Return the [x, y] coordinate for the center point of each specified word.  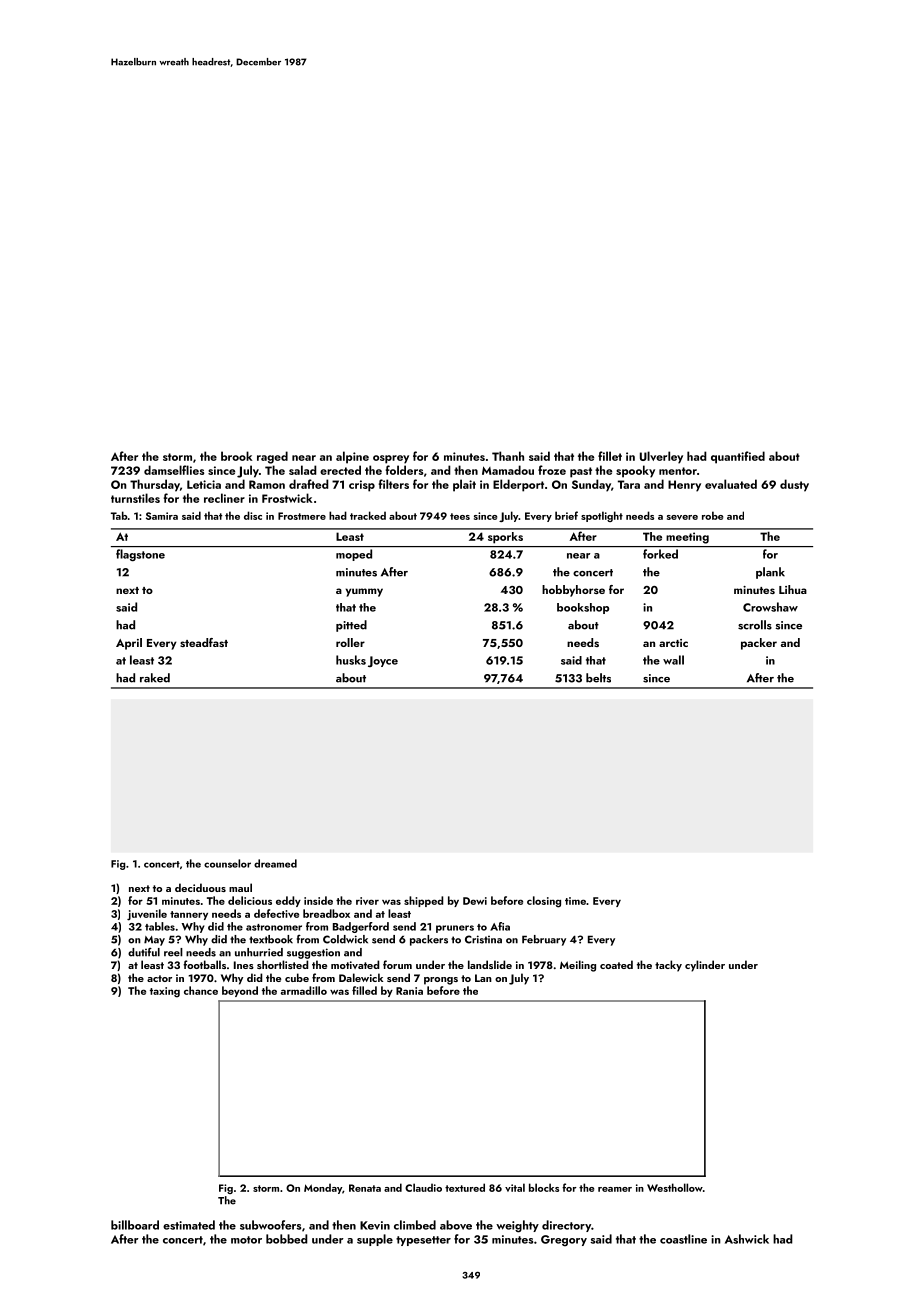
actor [159, 978]
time [575, 901]
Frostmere [302, 516]
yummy [364, 592]
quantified [738, 457]
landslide [490, 964]
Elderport [518, 485]
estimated [189, 1225]
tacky [668, 966]
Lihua [793, 589]
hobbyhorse [573, 591]
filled [364, 990]
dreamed [275, 863]
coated [616, 964]
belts [598, 678]
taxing [165, 992]
